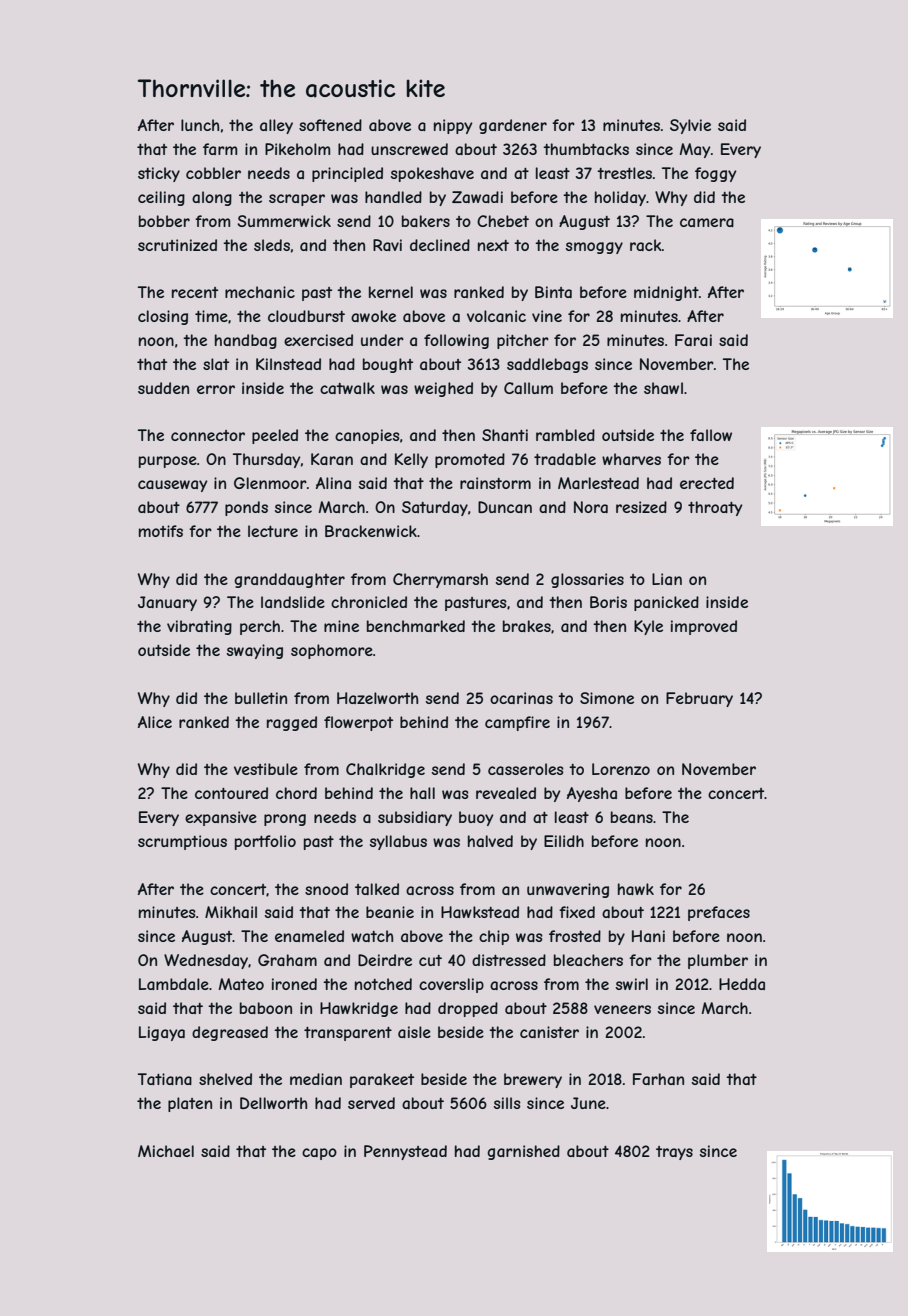 This screenshot has height=1316, width=908. What do you see at coordinates (377, 698) in the screenshot?
I see `Hazelworth` at bounding box center [377, 698].
